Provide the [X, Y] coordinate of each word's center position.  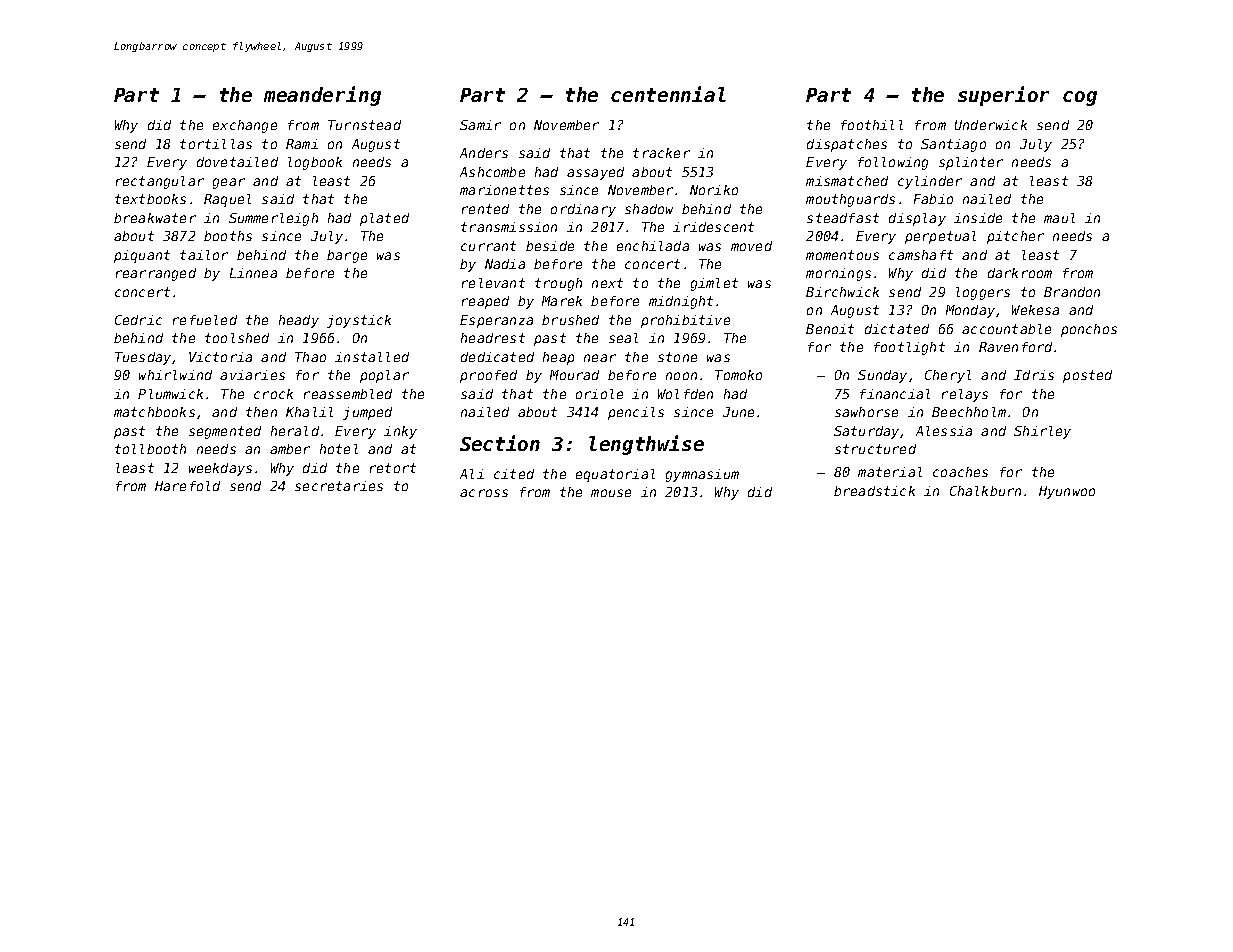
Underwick [991, 125]
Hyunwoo [1067, 492]
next [607, 283]
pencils [636, 413]
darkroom [1020, 273]
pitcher [1015, 237]
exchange [245, 126]
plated [384, 219]
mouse [611, 493]
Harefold [187, 486]
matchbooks [154, 412]
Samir [480, 125]
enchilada [653, 246]
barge [347, 256]
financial [895, 394]
